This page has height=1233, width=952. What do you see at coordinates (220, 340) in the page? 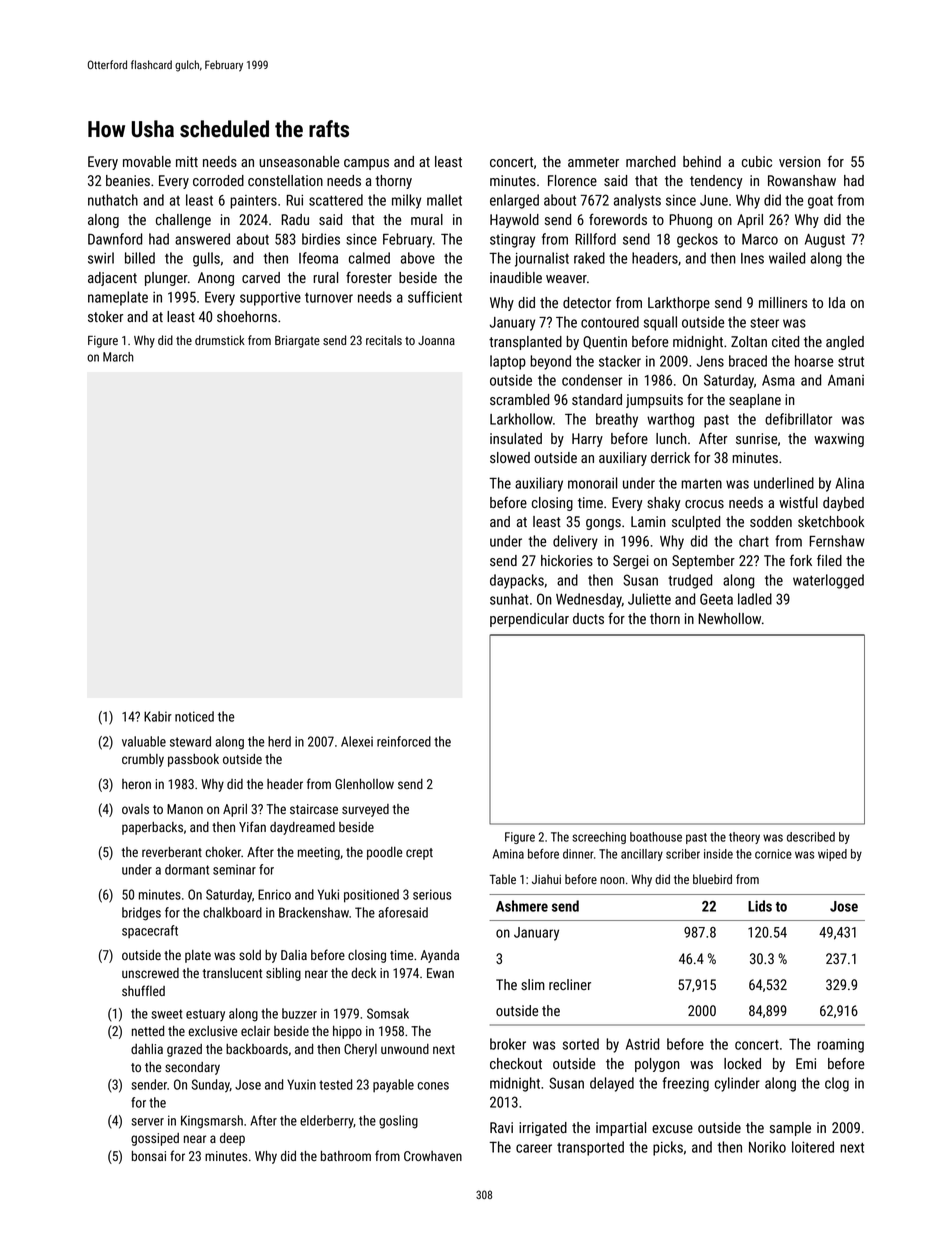
I see `drumstick` at bounding box center [220, 340].
